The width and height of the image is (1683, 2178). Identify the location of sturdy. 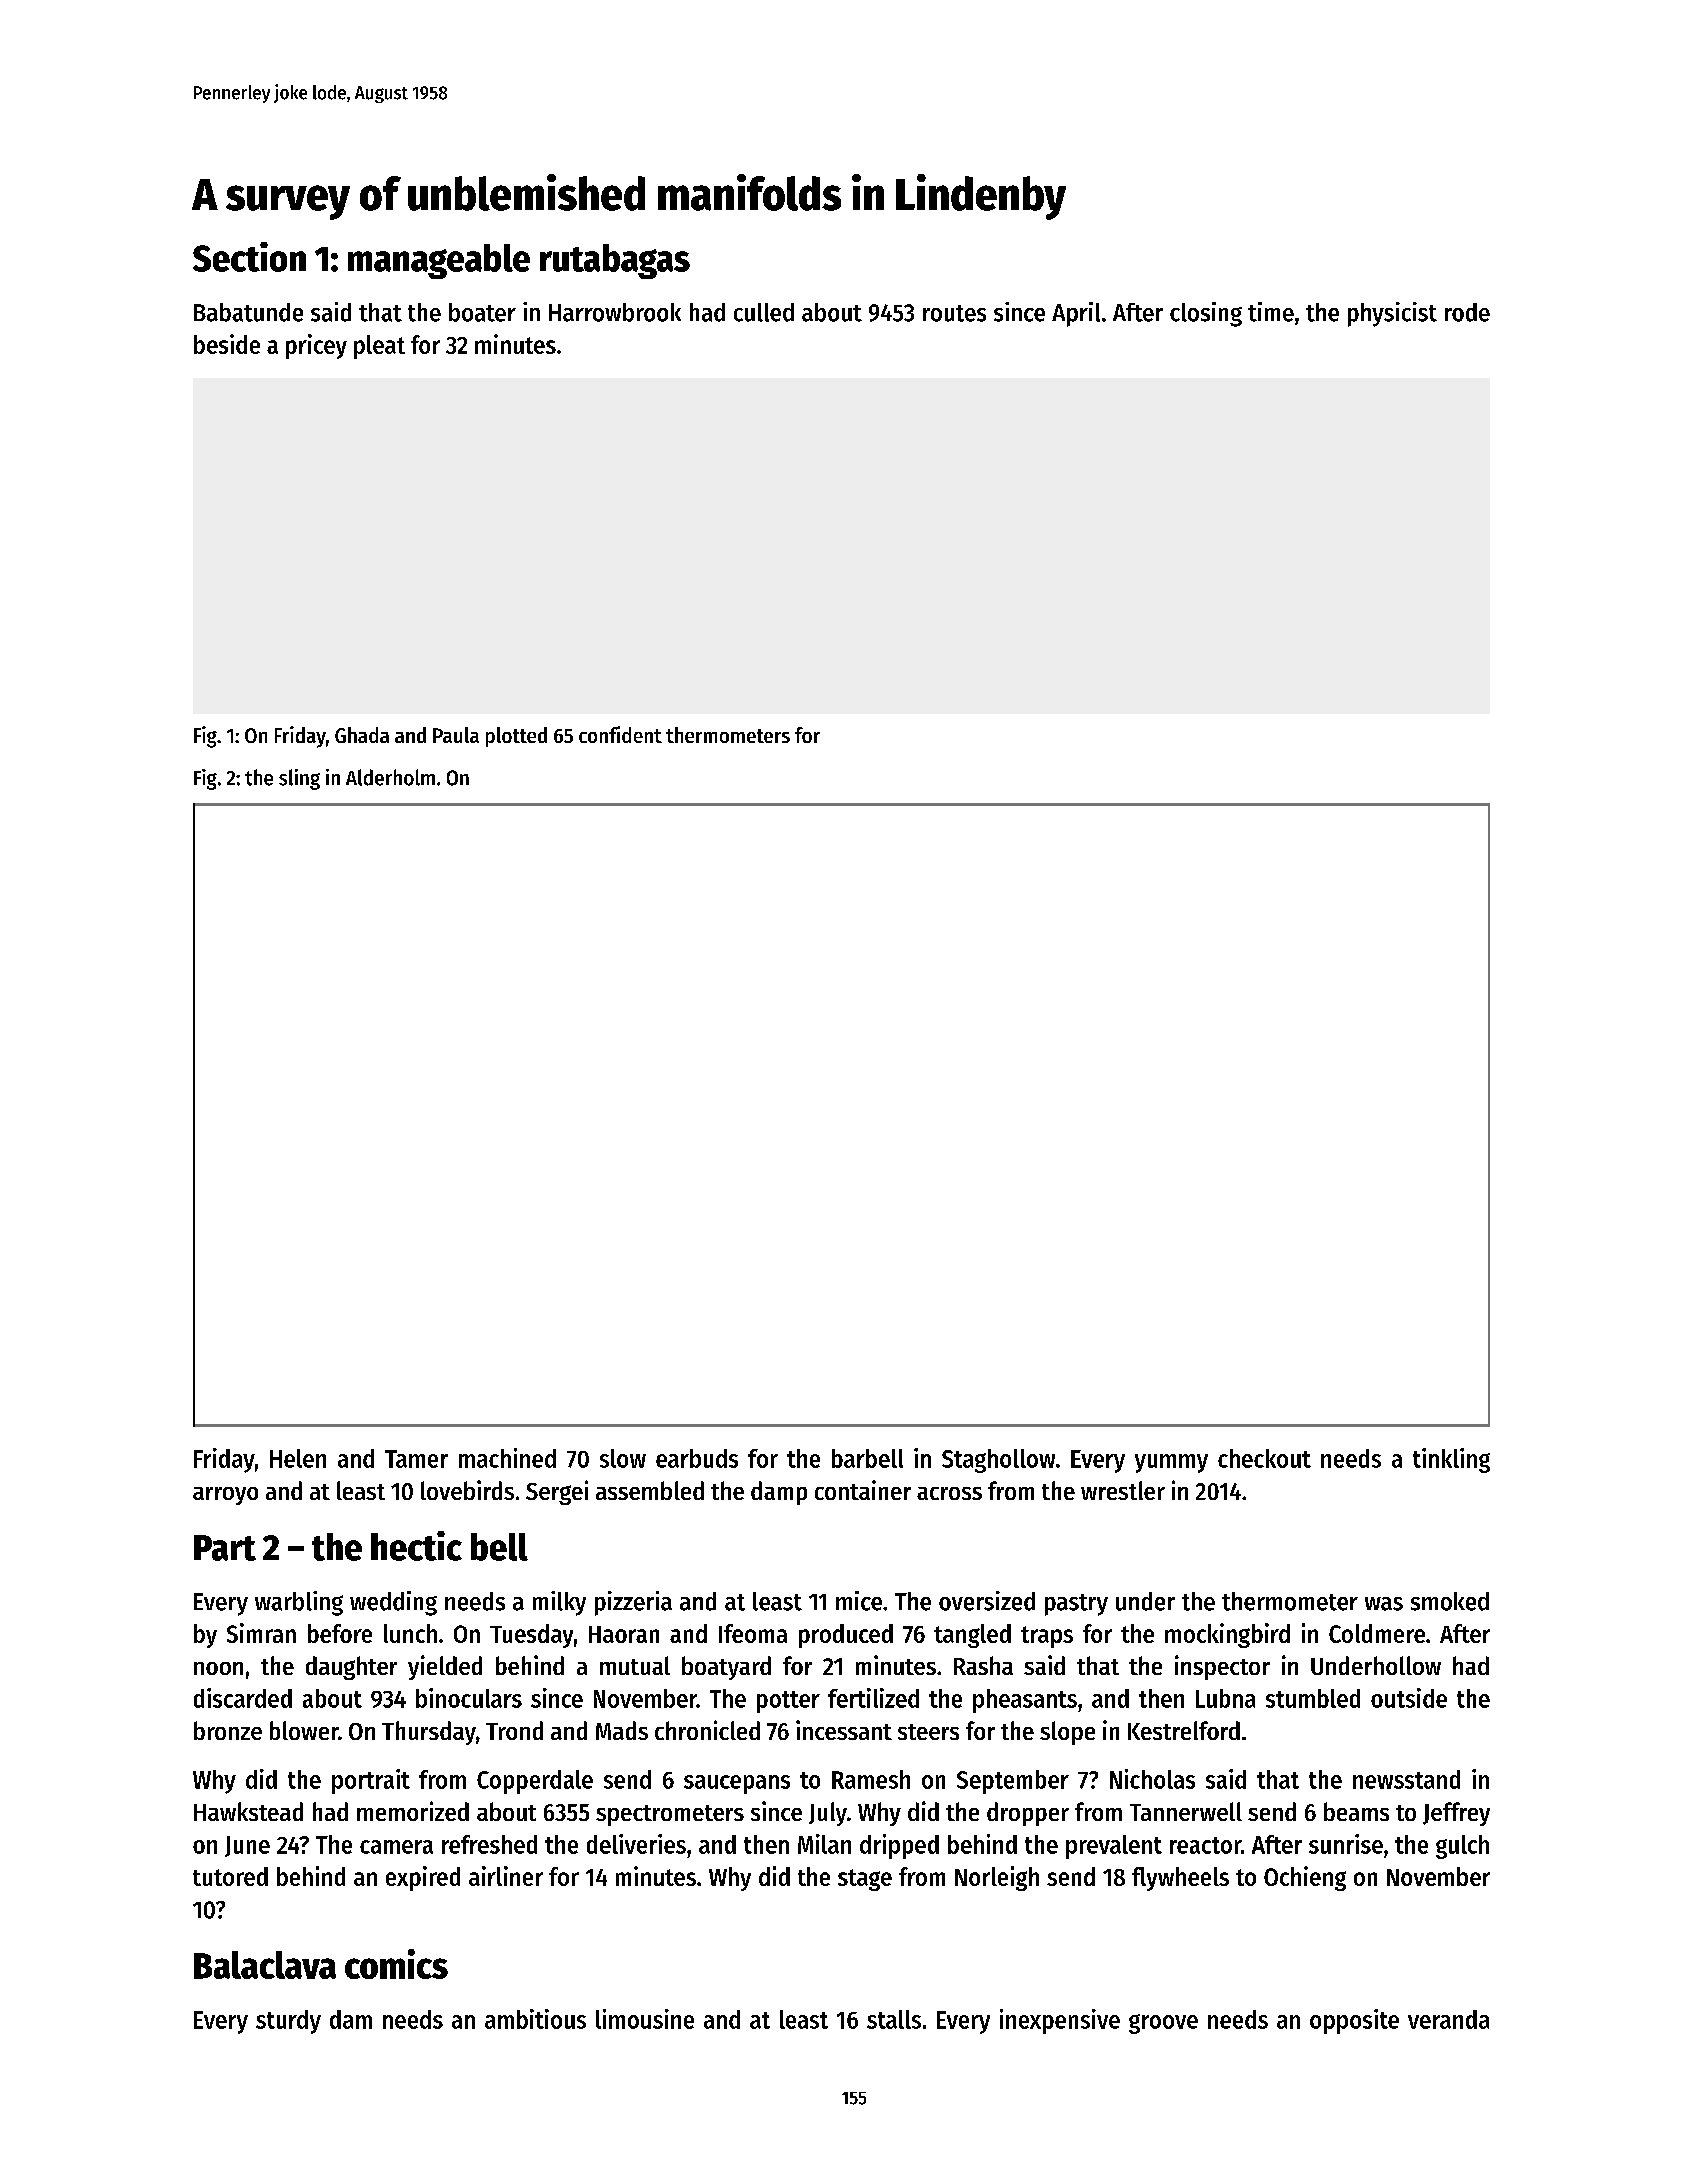
(288, 2022).
